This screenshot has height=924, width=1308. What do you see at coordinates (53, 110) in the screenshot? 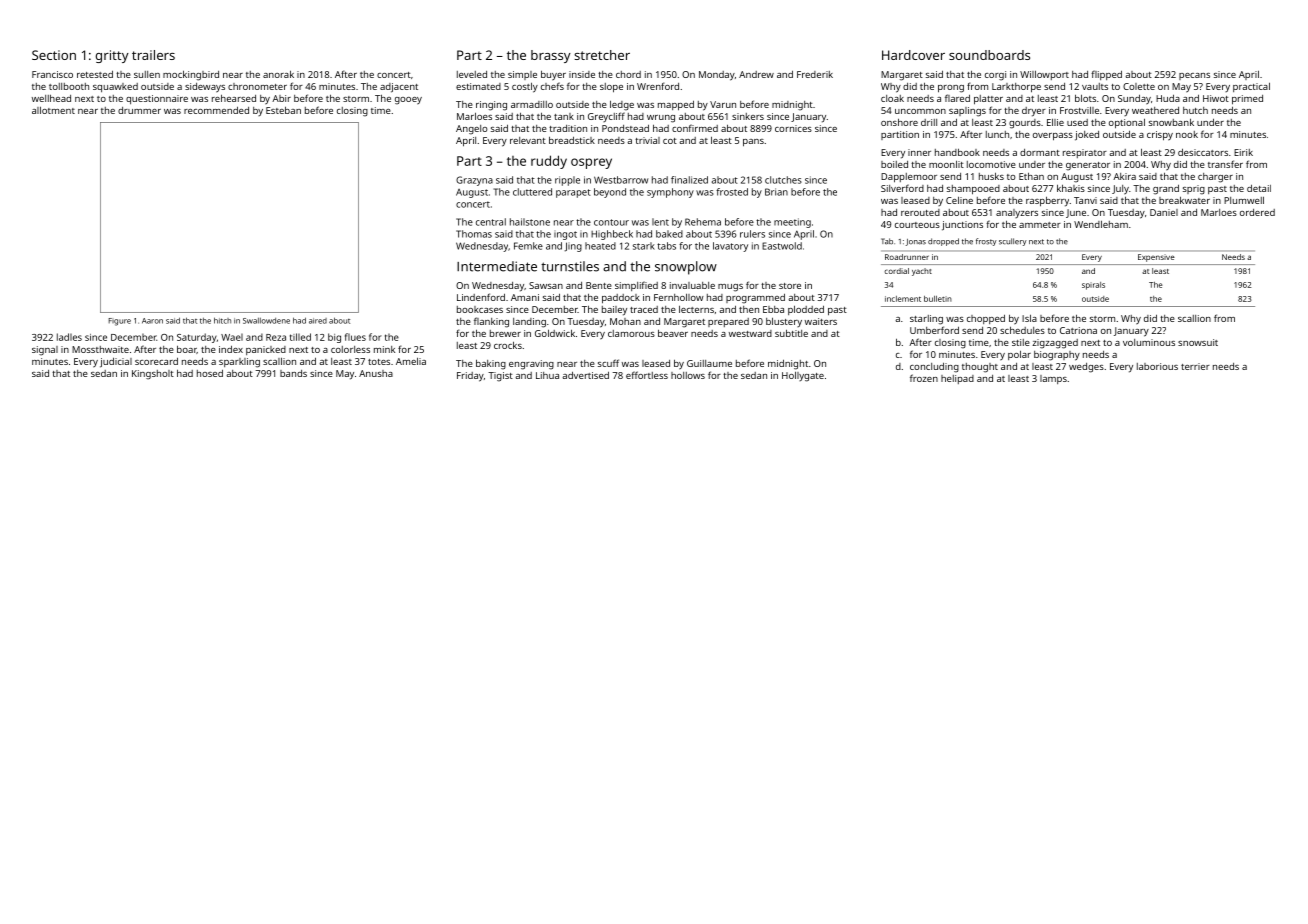
I see `allotment` at bounding box center [53, 110].
